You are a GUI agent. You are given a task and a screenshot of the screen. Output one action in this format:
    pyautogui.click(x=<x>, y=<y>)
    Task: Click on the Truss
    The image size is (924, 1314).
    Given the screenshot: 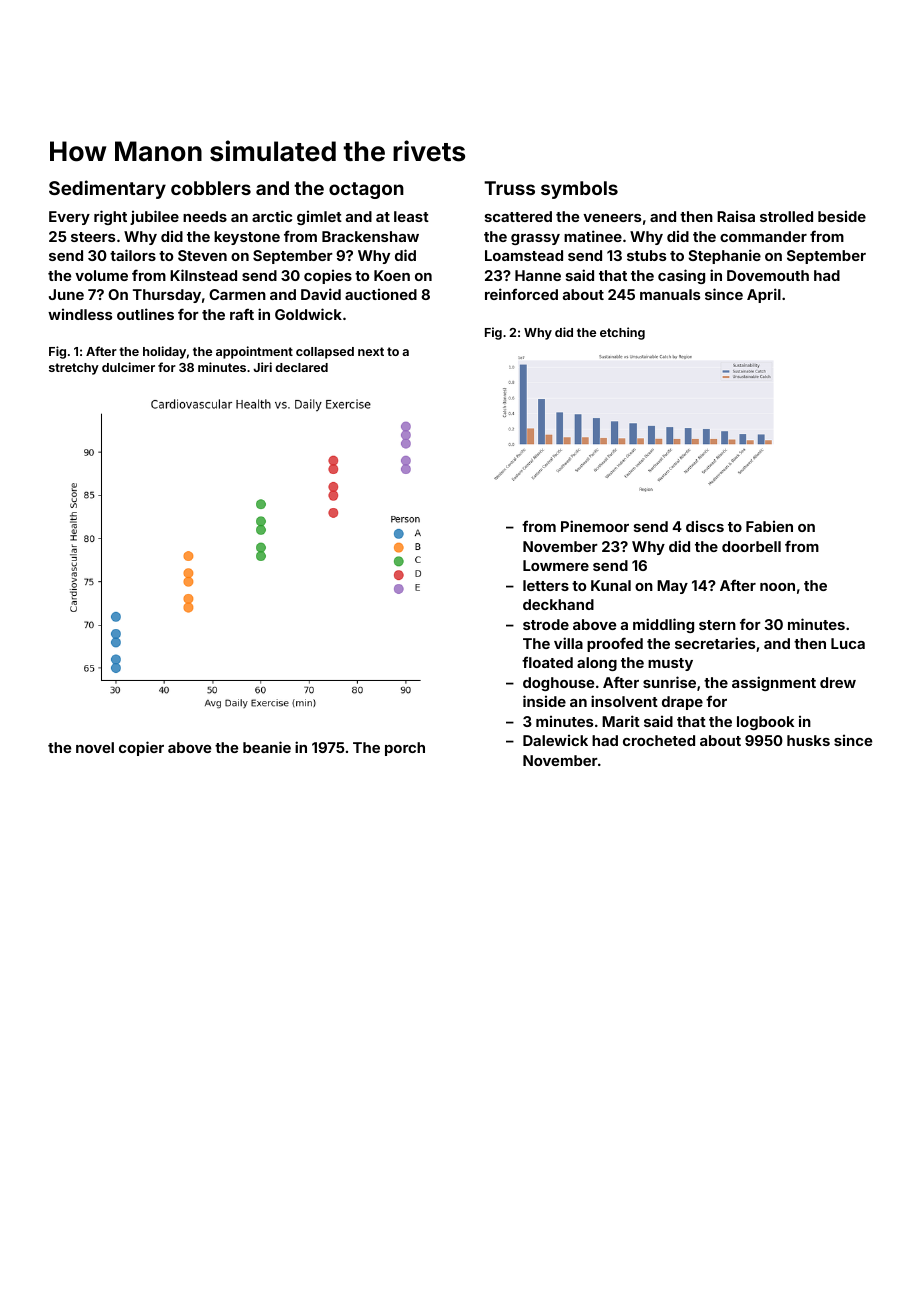 What is the action you would take?
    pyautogui.click(x=509, y=188)
